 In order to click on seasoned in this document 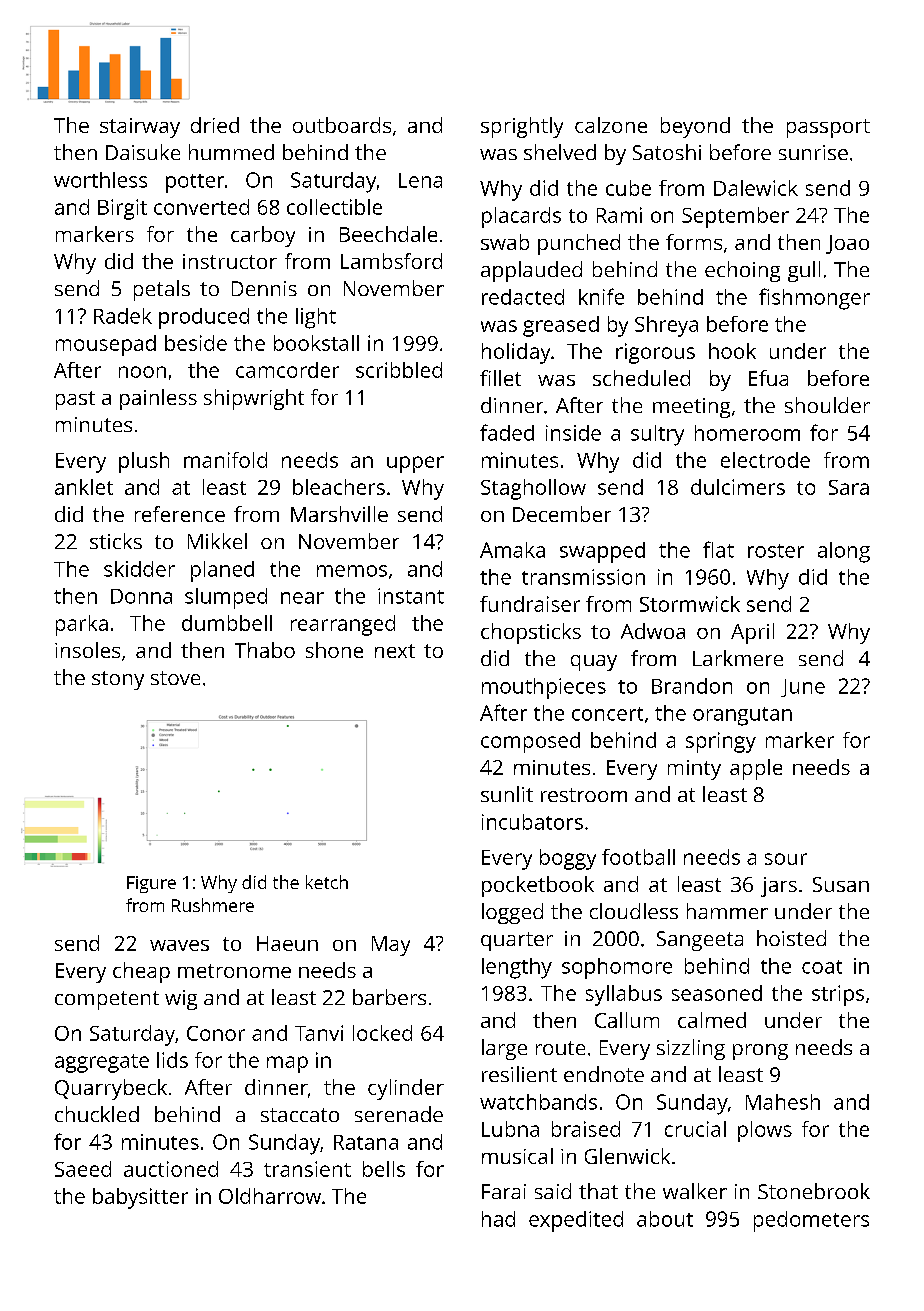, I will do `click(717, 993)`.
